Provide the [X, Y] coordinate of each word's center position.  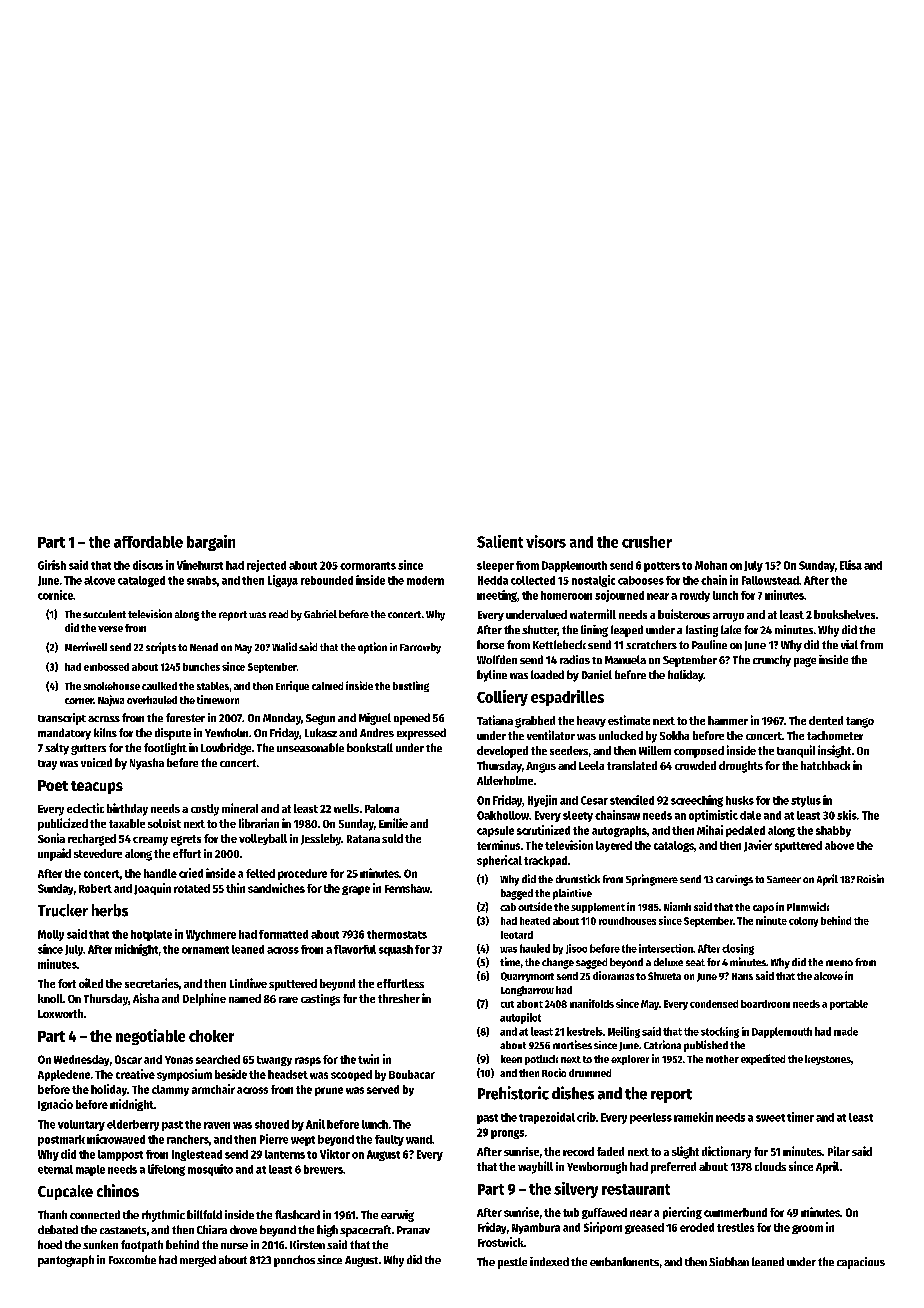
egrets [186, 840]
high [327, 1231]
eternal [55, 1169]
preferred [673, 1168]
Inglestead [197, 1155]
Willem [655, 750]
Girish [52, 565]
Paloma [382, 808]
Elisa [851, 565]
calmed [327, 686]
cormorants [368, 566]
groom [807, 1229]
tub [571, 1212]
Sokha [674, 735]
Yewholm [226, 732]
